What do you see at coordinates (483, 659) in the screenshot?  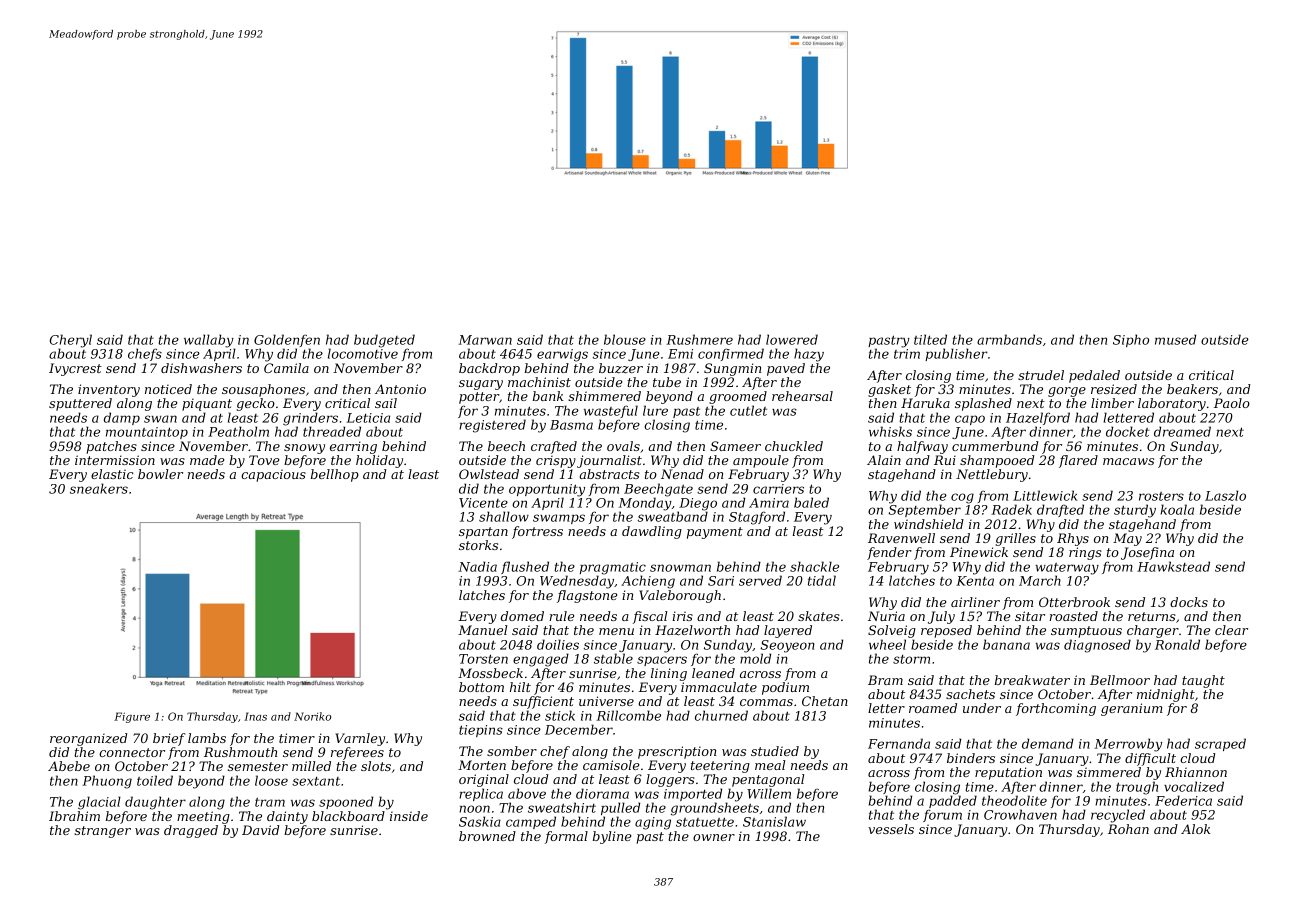 I see `Torsten` at bounding box center [483, 659].
